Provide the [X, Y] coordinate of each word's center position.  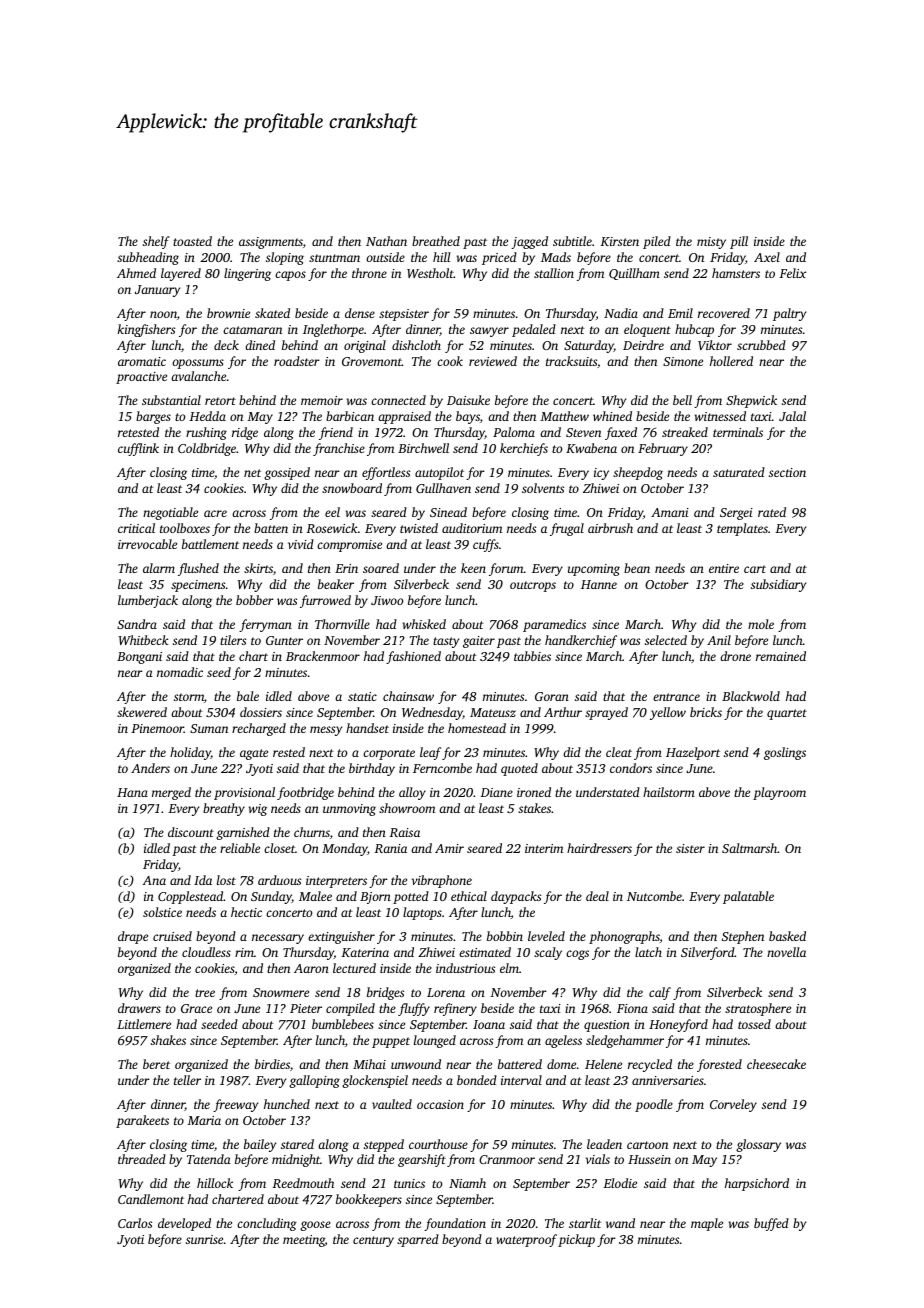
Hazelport [693, 753]
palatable [748, 897]
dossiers [261, 712]
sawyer [489, 332]
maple [707, 1224]
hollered [731, 361]
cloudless [206, 952]
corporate [389, 754]
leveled [546, 936]
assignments [271, 243]
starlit [585, 1223]
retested [138, 432]
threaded [142, 1159]
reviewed [493, 361]
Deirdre [643, 345]
